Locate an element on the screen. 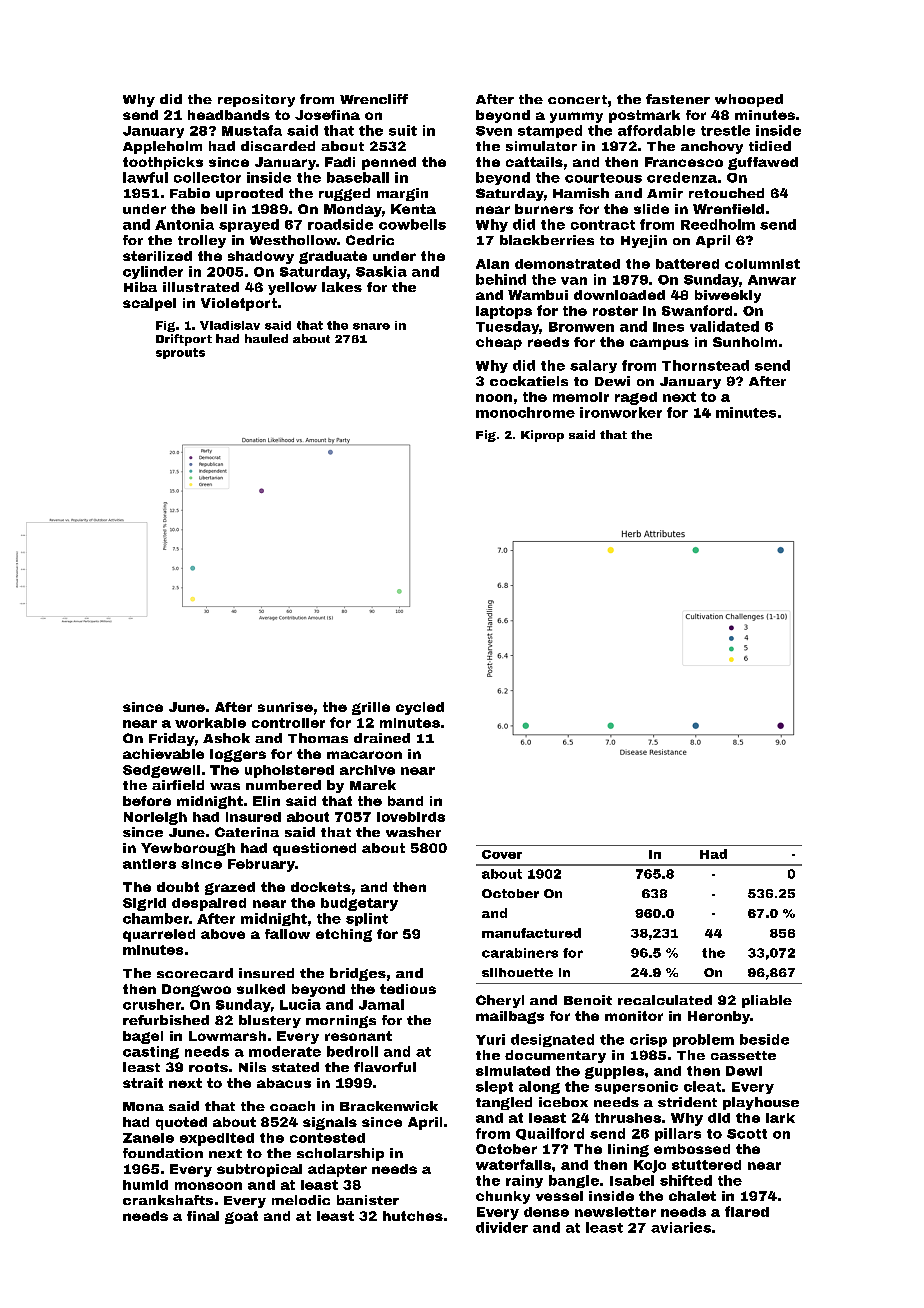 This screenshot has height=1308, width=924. ironworker is located at coordinates (621, 412).
